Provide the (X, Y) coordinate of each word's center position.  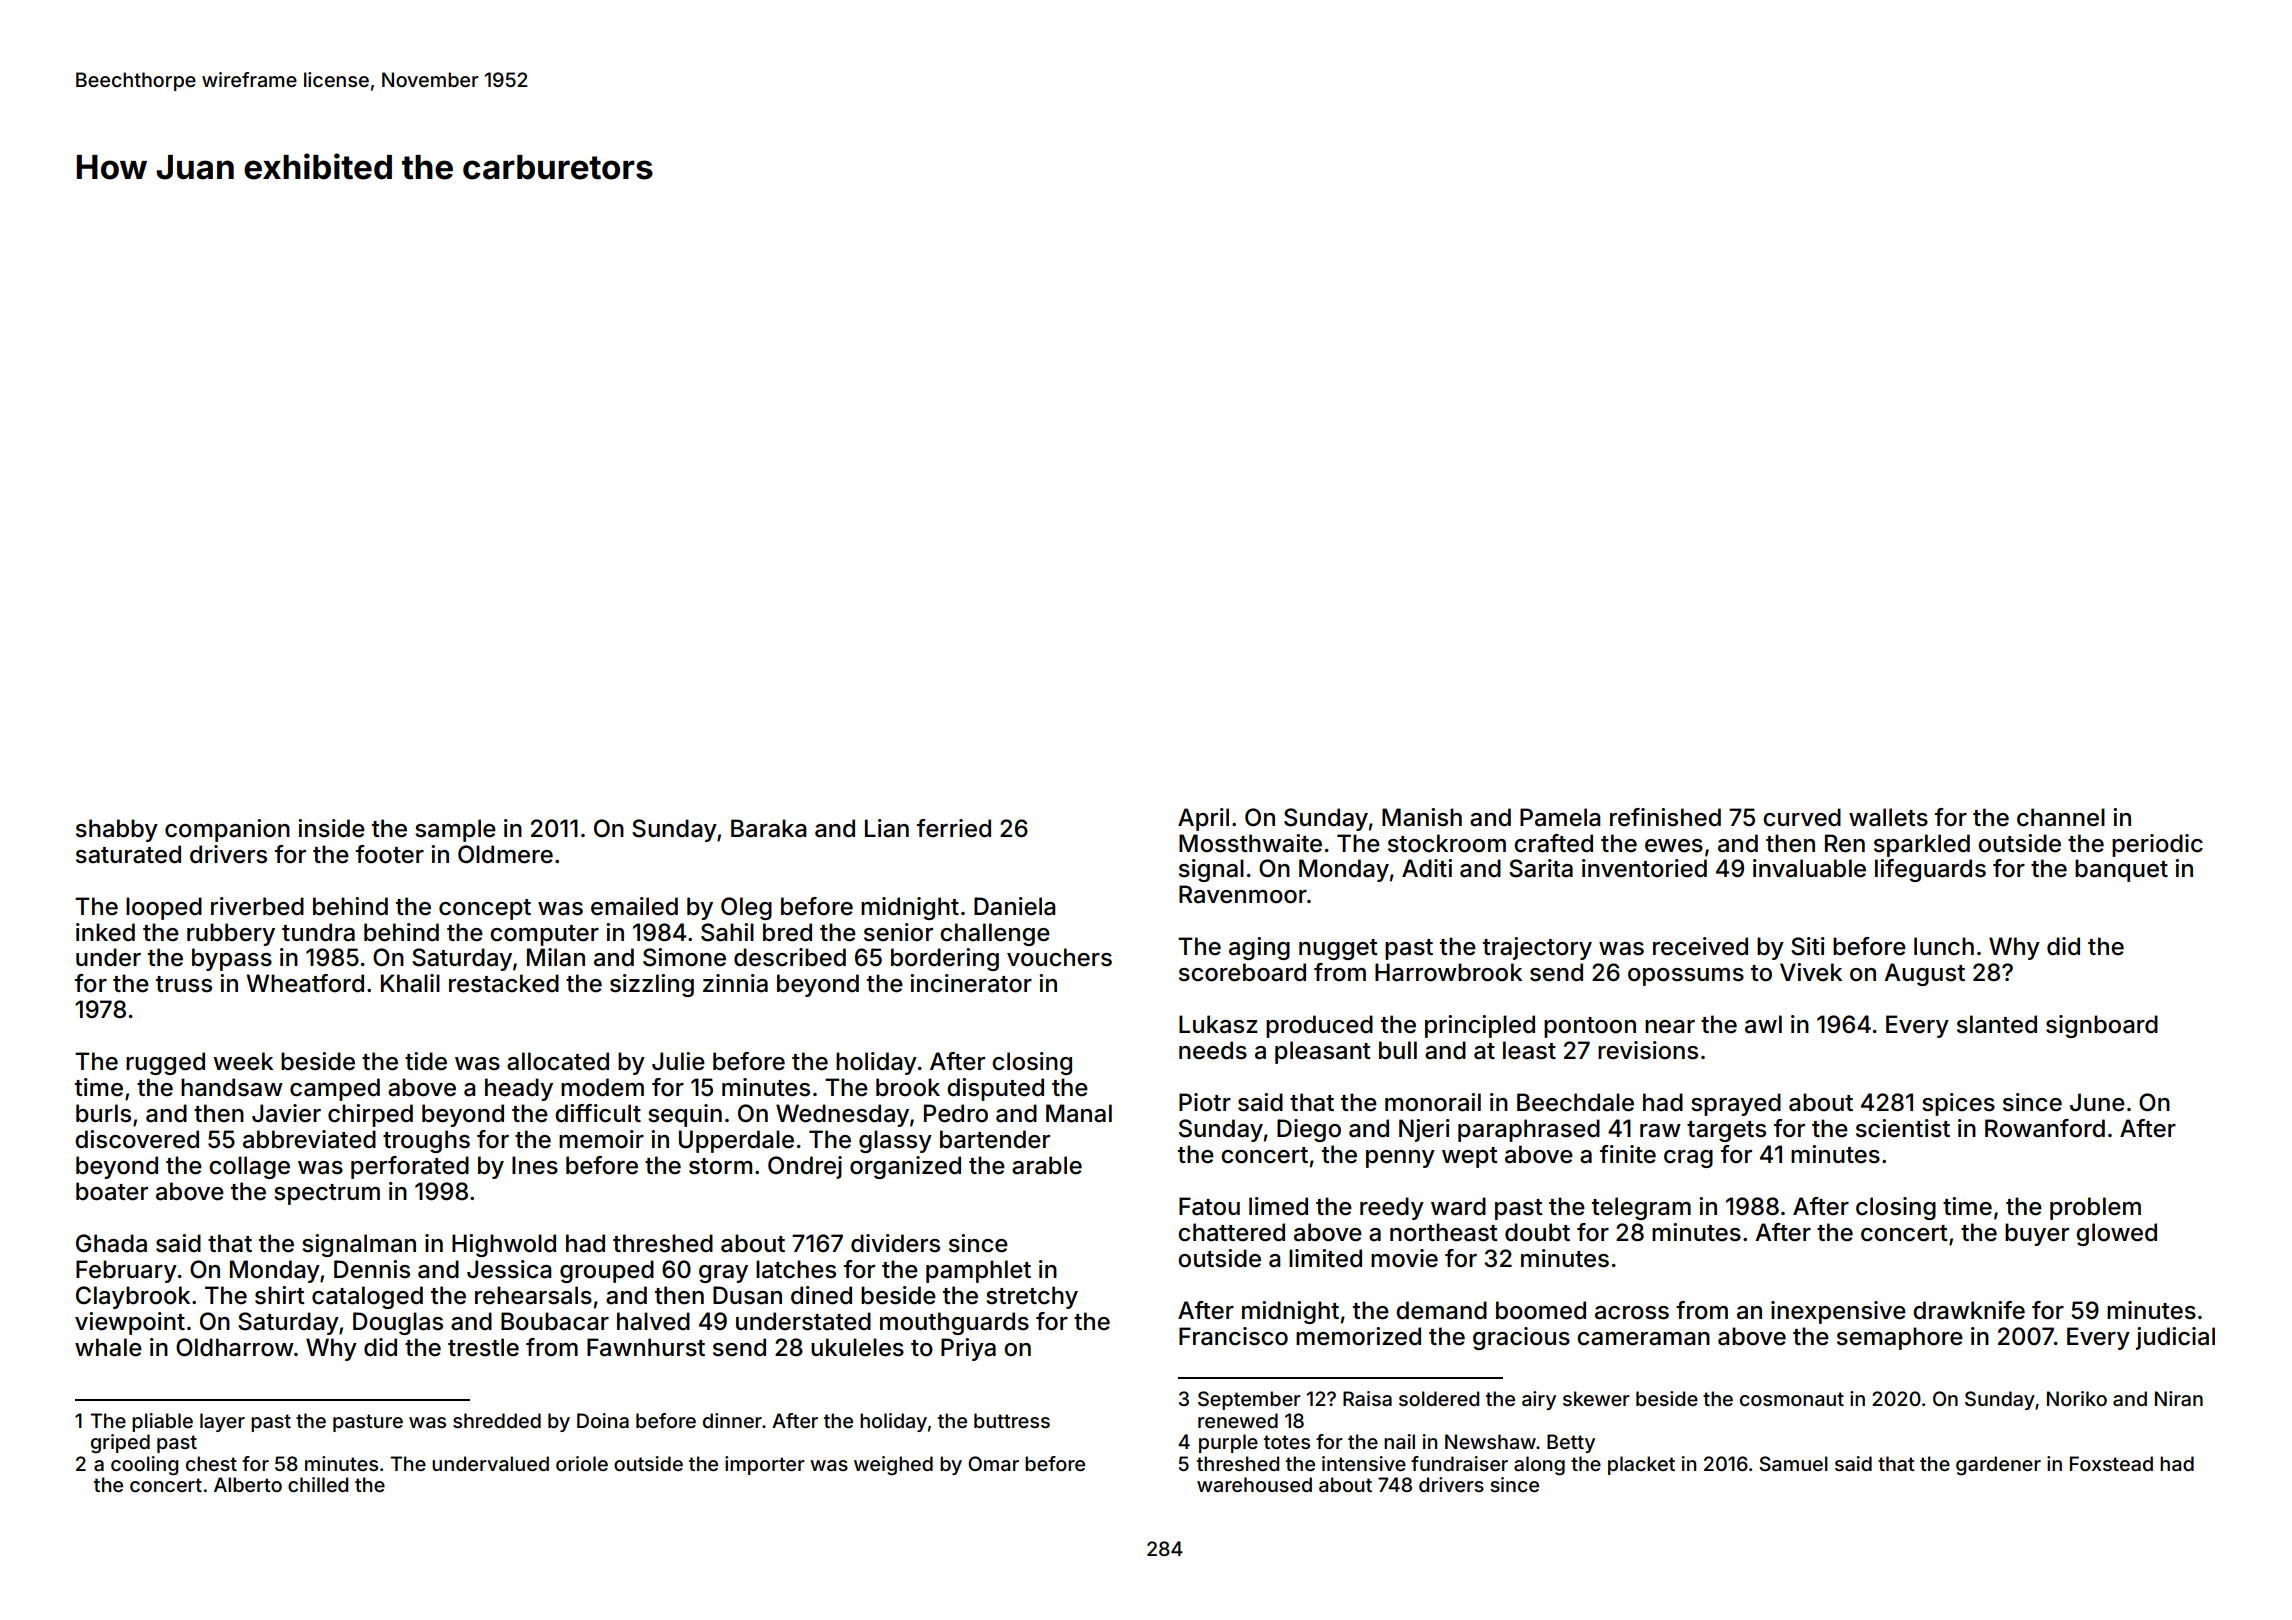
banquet (2121, 870)
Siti (1808, 946)
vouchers (1059, 957)
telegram (1641, 1208)
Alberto (248, 1484)
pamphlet (978, 1271)
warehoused (1254, 1484)
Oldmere (505, 854)
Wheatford (305, 983)
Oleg (746, 908)
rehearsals (533, 1295)
